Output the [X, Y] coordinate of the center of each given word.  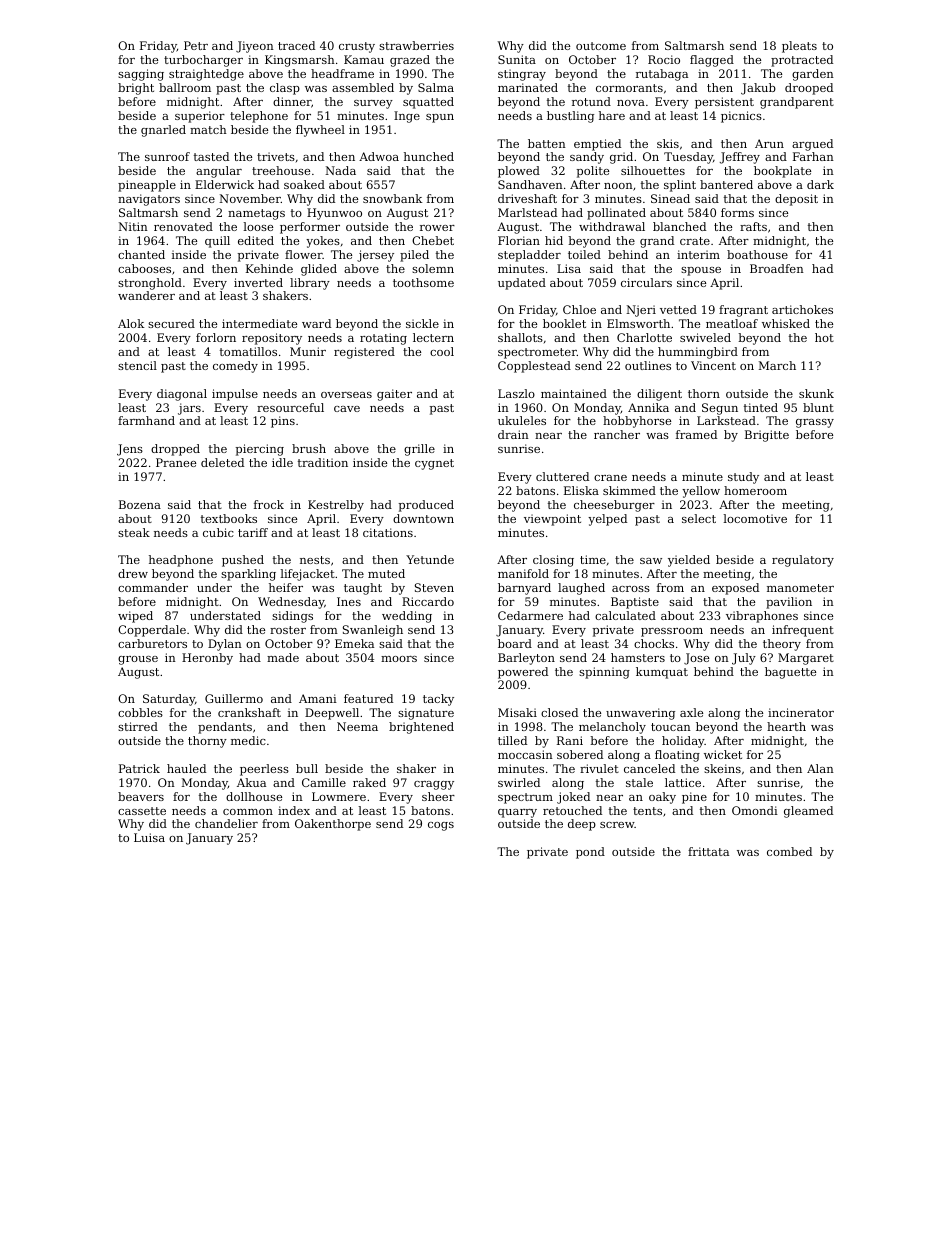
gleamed [808, 812]
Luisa [149, 837]
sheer [438, 796]
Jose [696, 659]
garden [813, 75]
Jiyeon [255, 47]
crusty [357, 47]
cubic [218, 532]
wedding [407, 617]
